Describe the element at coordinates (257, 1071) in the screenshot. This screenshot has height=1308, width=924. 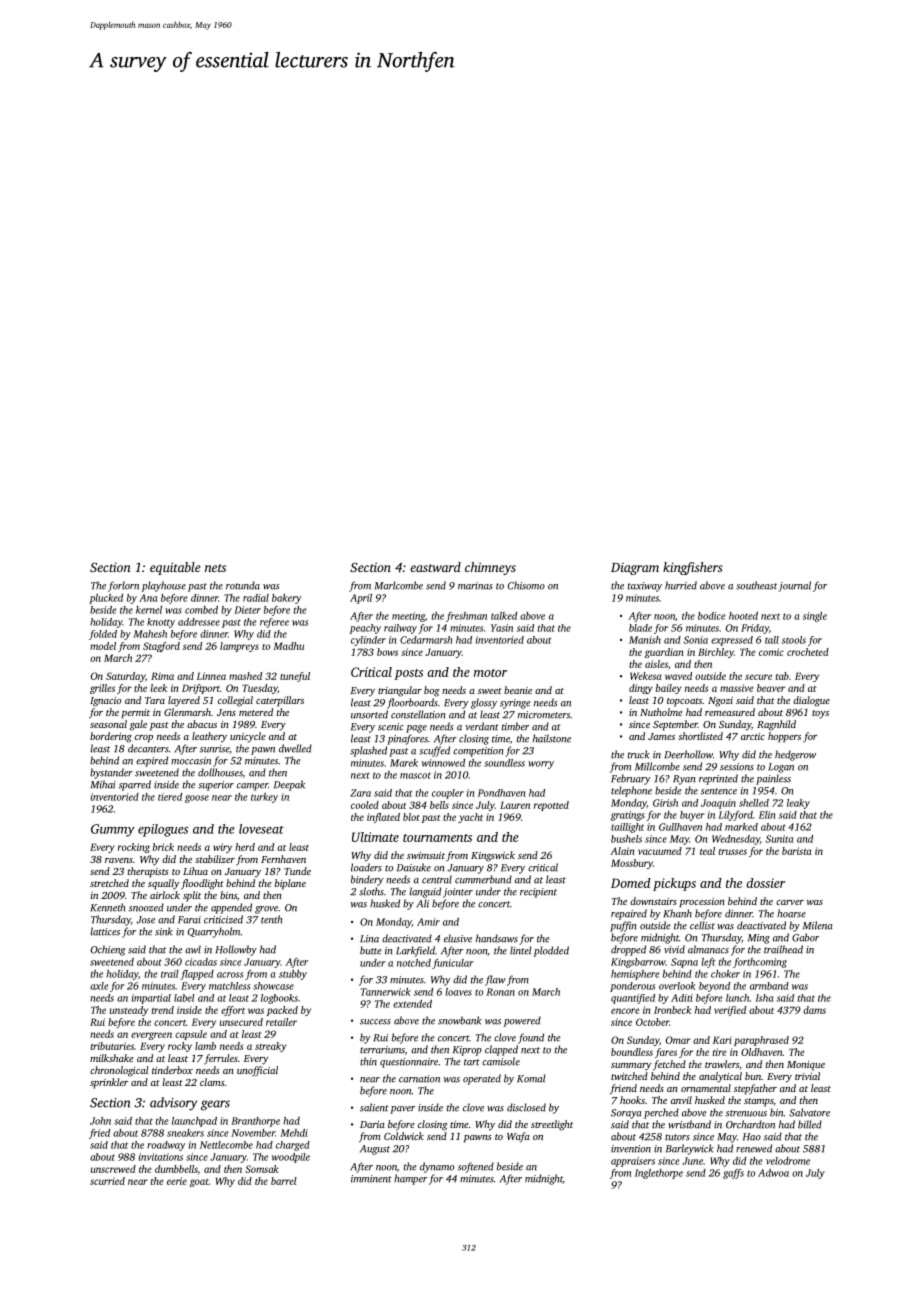
I see `unofficial` at that location.
